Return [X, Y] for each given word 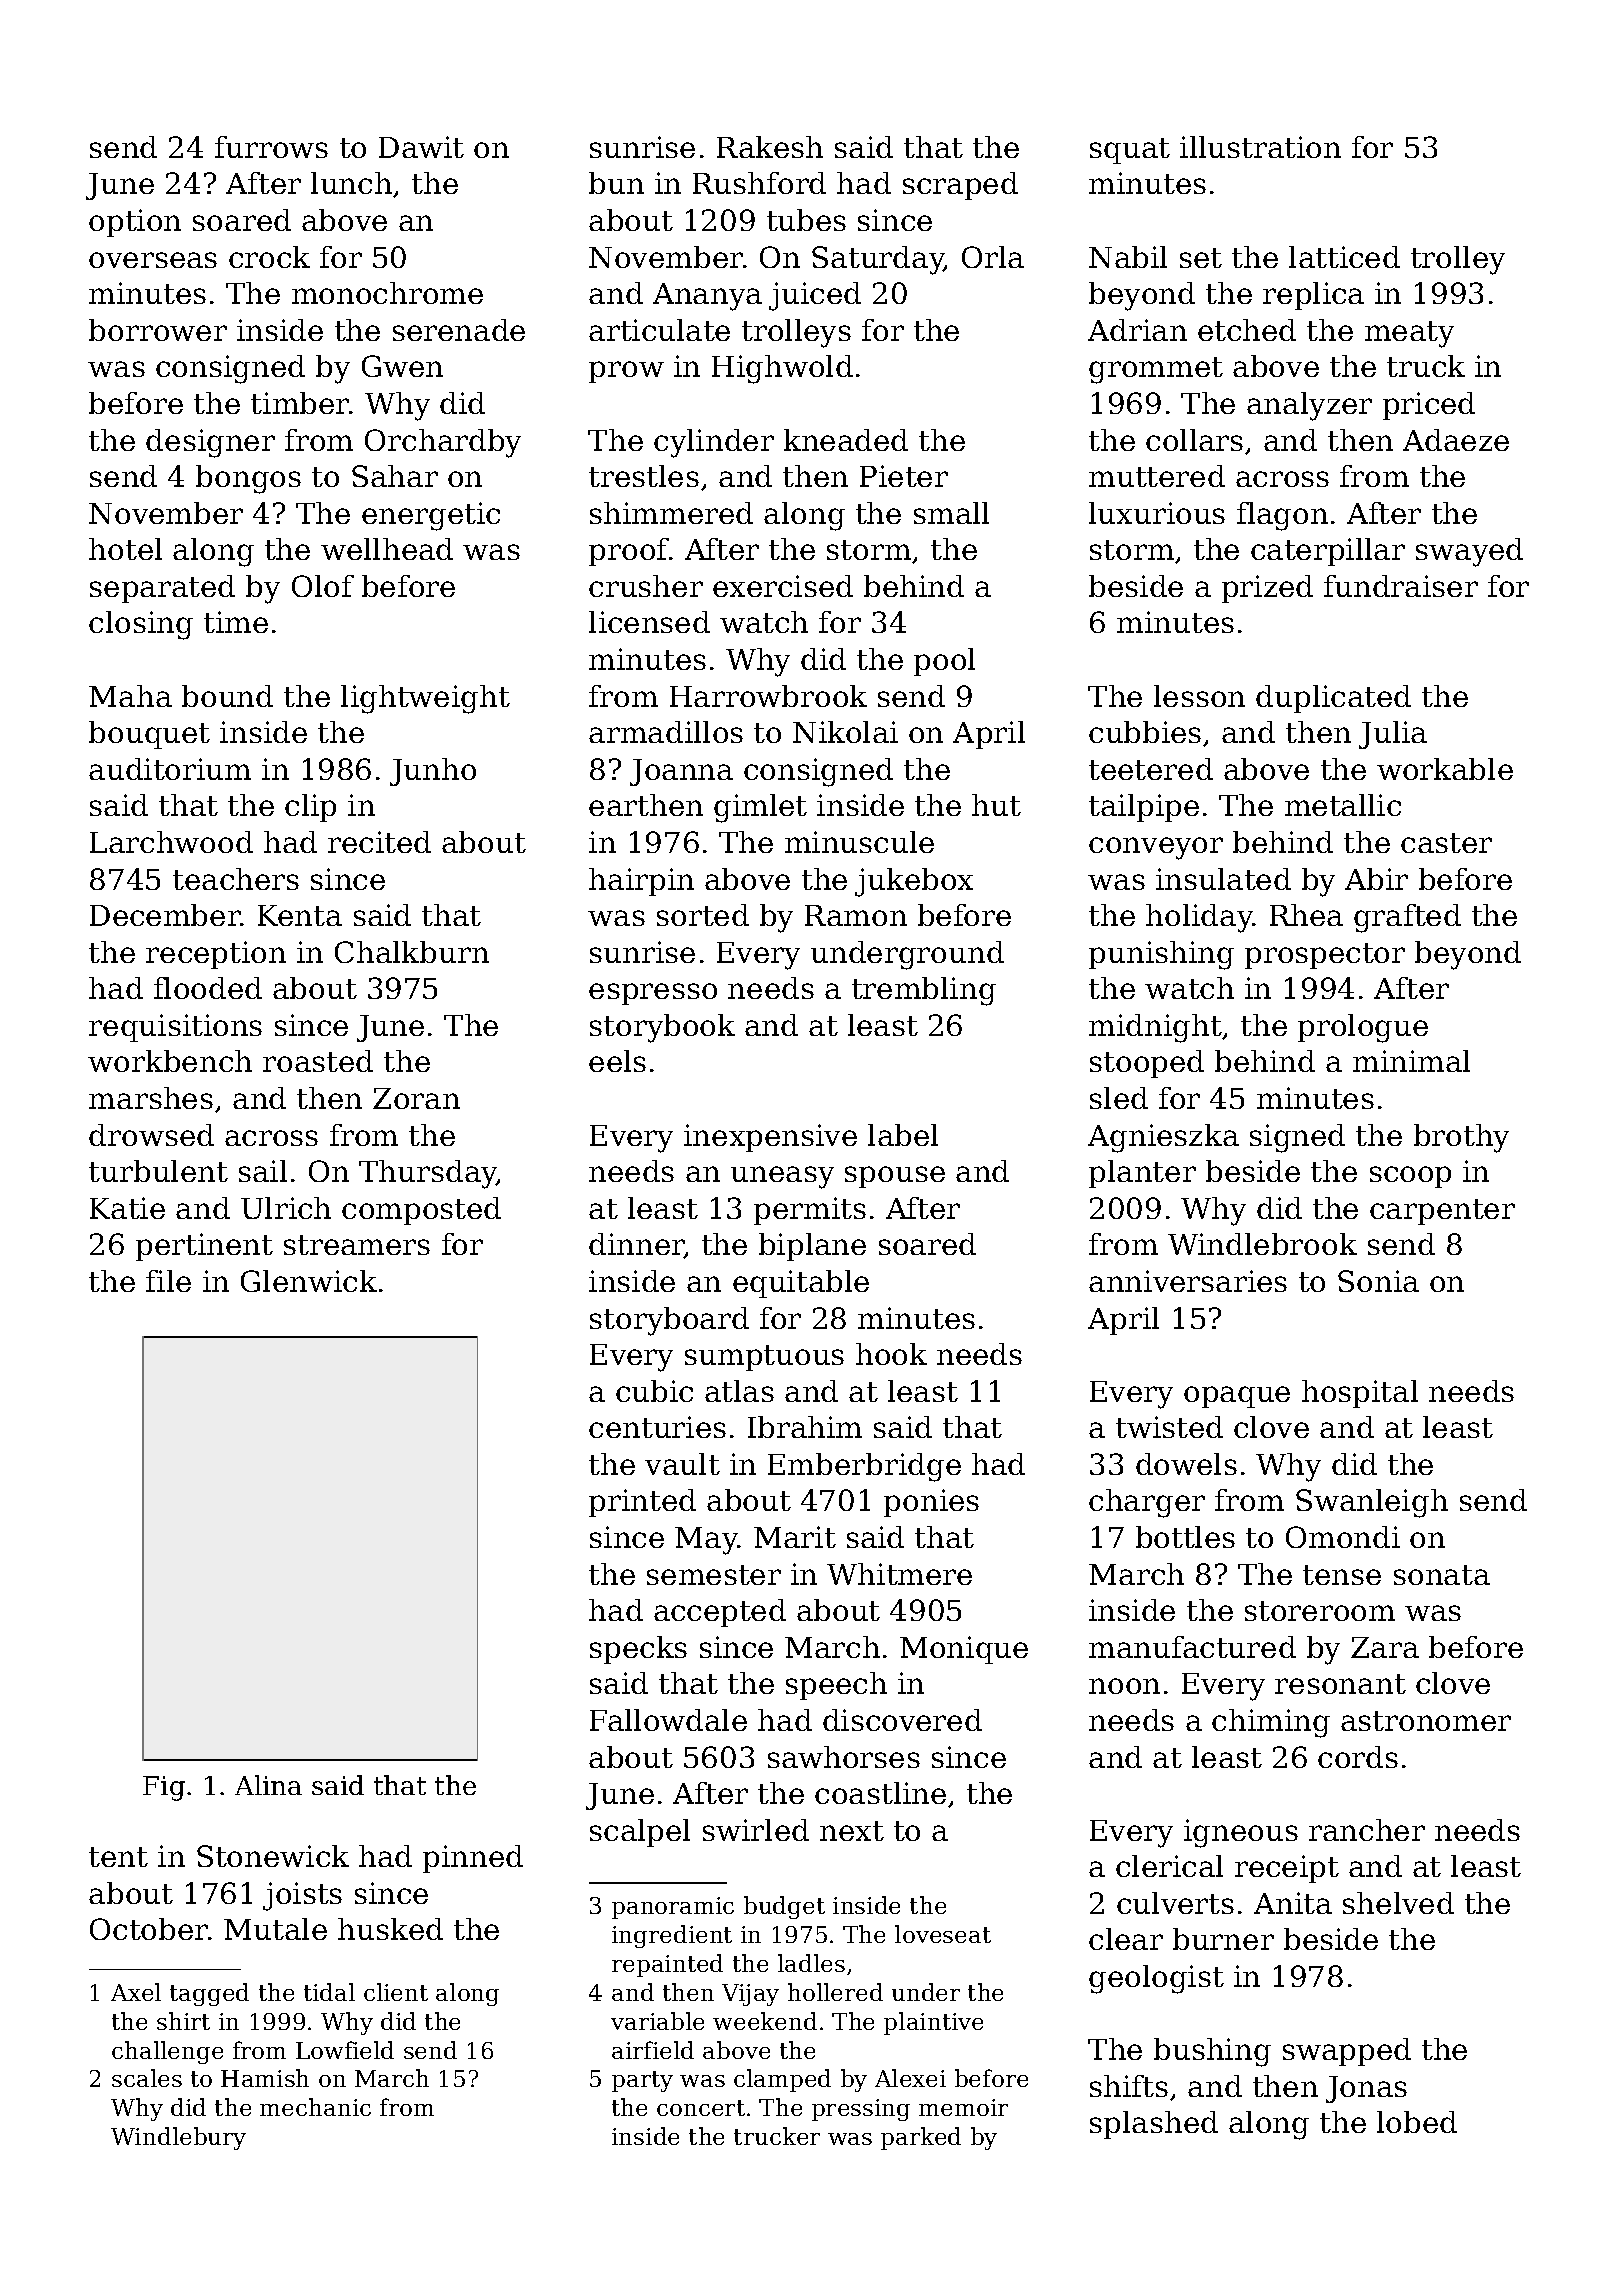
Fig [164, 1788]
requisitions [175, 1028]
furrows [271, 147]
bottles [1185, 1537]
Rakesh [770, 147]
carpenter [1442, 1212]
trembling [924, 991]
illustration [1260, 147]
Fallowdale [668, 1720]
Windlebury [178, 2138]
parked [921, 2138]
